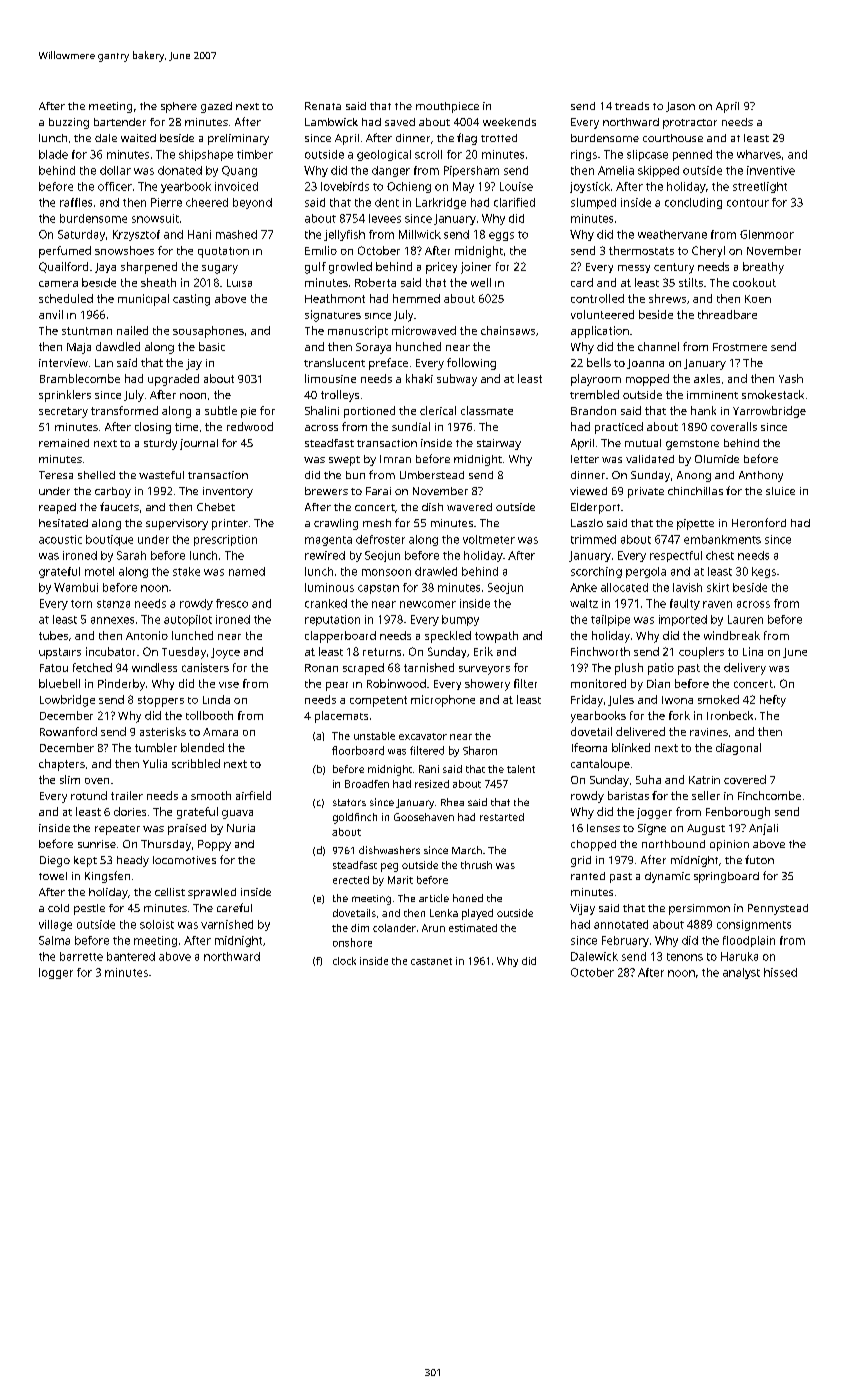 Image resolution: width=849 pixels, height=1400 pixels. What do you see at coordinates (680, 107) in the screenshot?
I see `Jason` at bounding box center [680, 107].
